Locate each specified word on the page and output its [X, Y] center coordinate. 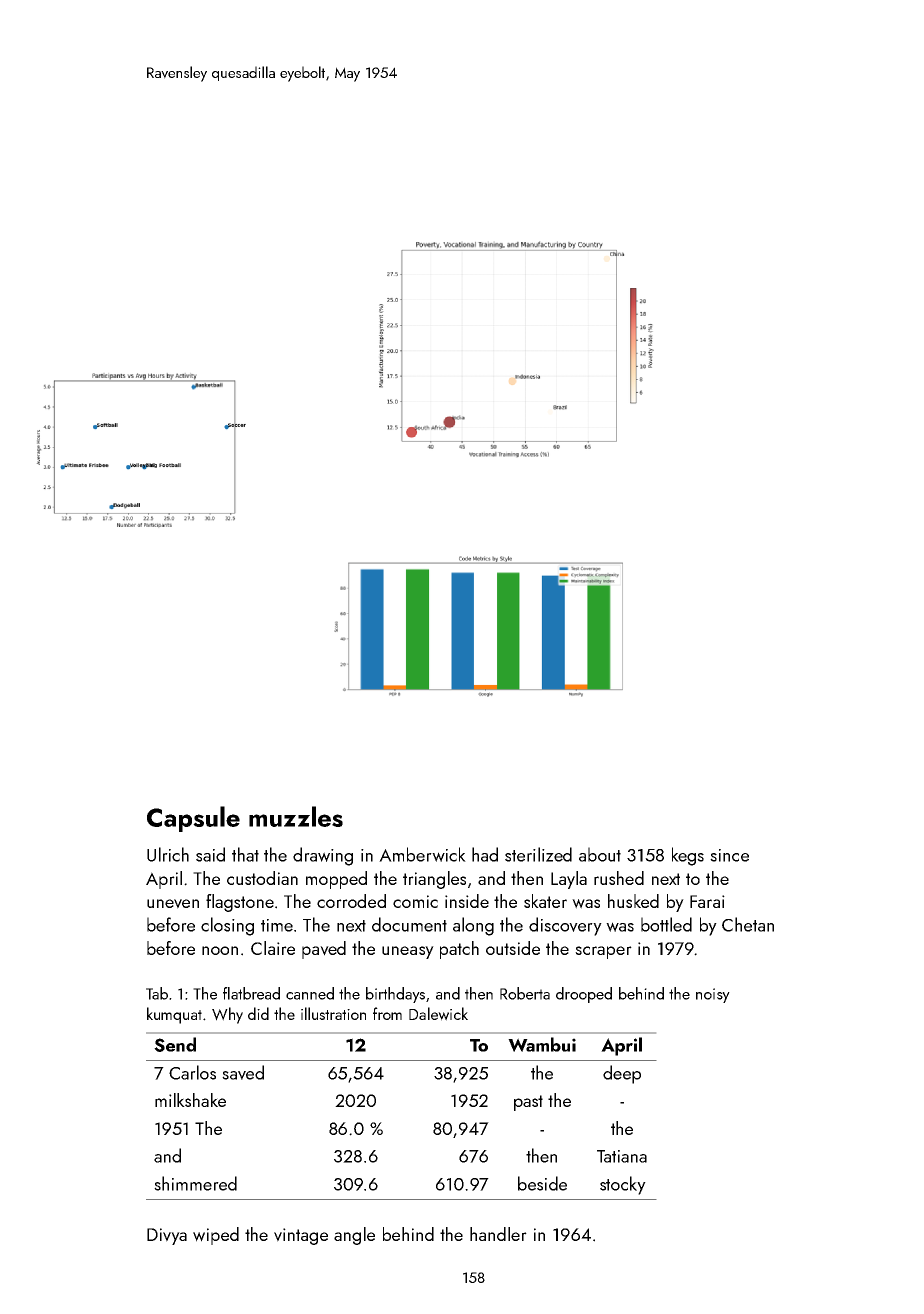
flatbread [251, 993]
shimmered [195, 1183]
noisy [713, 995]
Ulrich [168, 854]
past [528, 1103]
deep [622, 1074]
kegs [688, 856]
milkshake [190, 1100]
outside [513, 948]
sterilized [538, 854]
